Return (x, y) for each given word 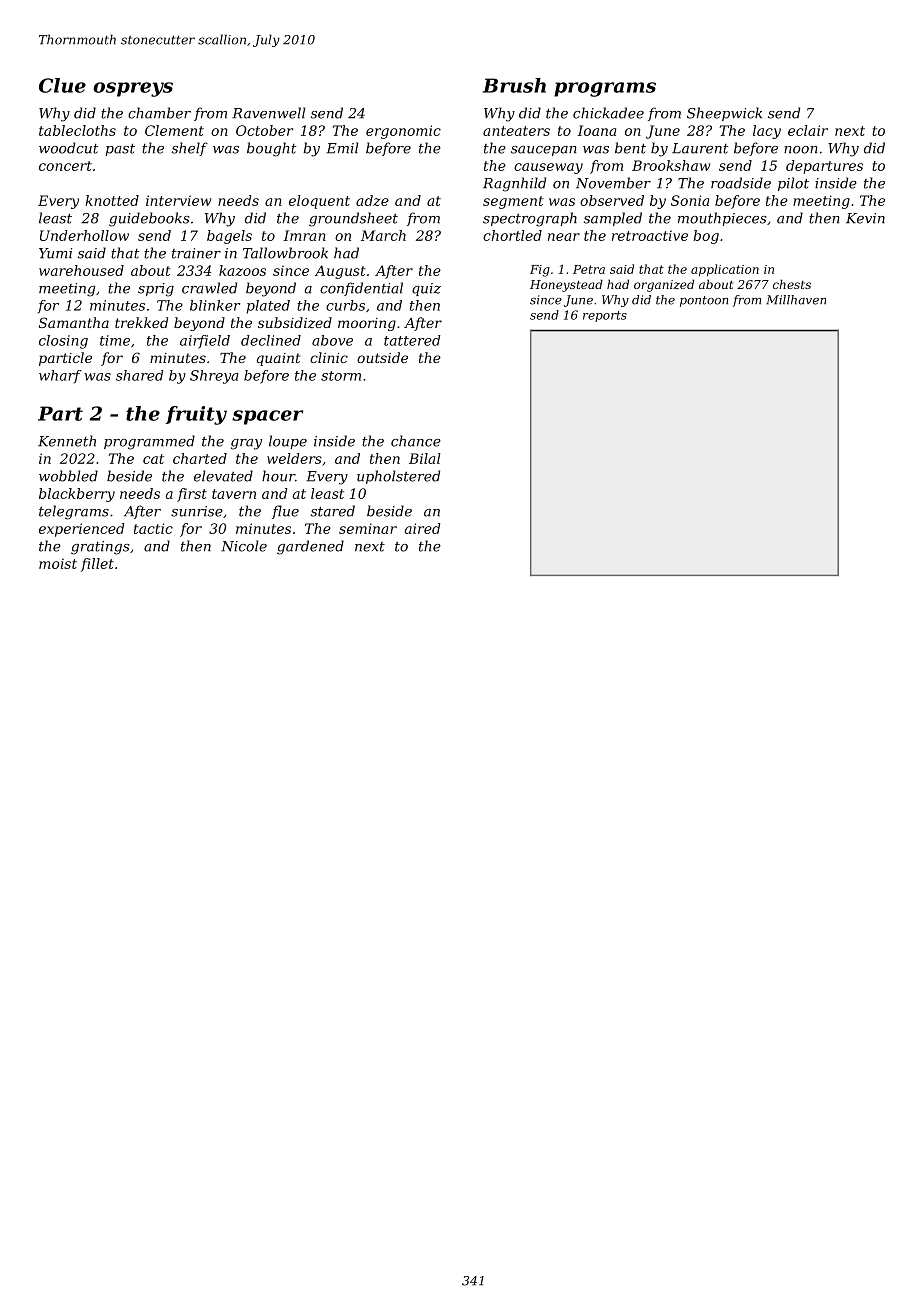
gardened (310, 547)
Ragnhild (514, 184)
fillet (97, 565)
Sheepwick (724, 114)
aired (423, 528)
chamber (159, 113)
